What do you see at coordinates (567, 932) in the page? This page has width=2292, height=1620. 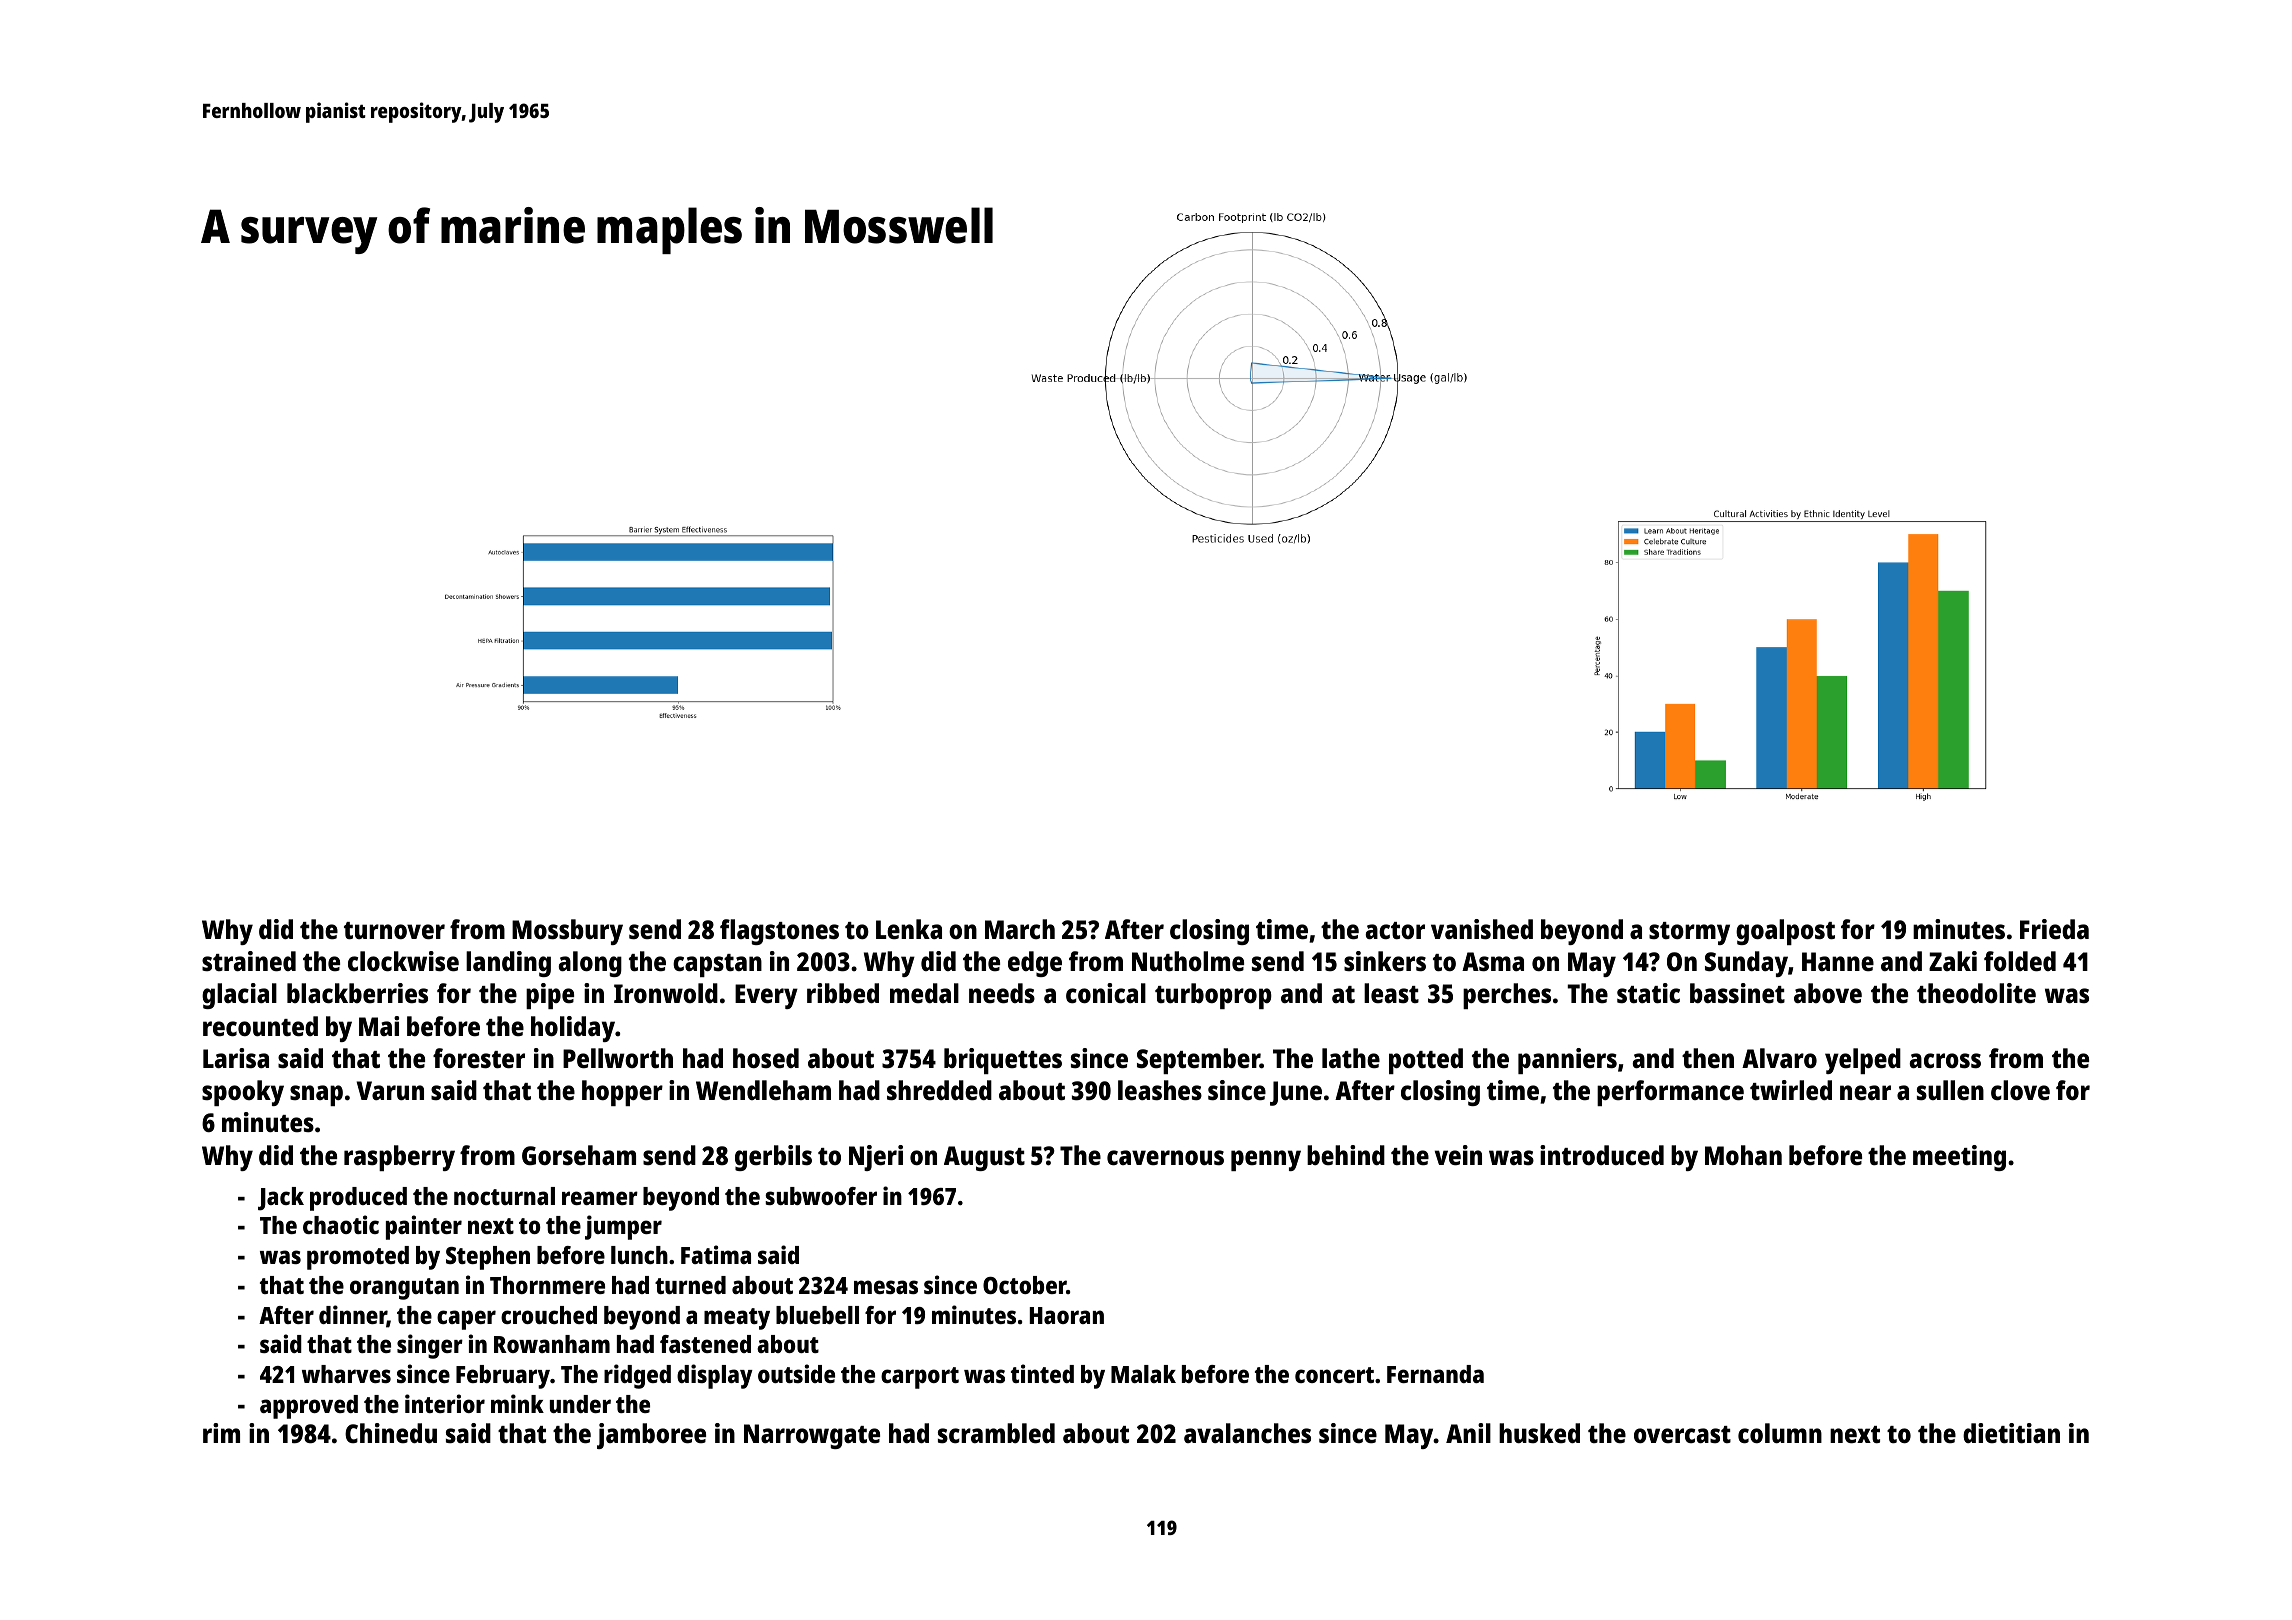 I see `Mossbury` at bounding box center [567, 932].
